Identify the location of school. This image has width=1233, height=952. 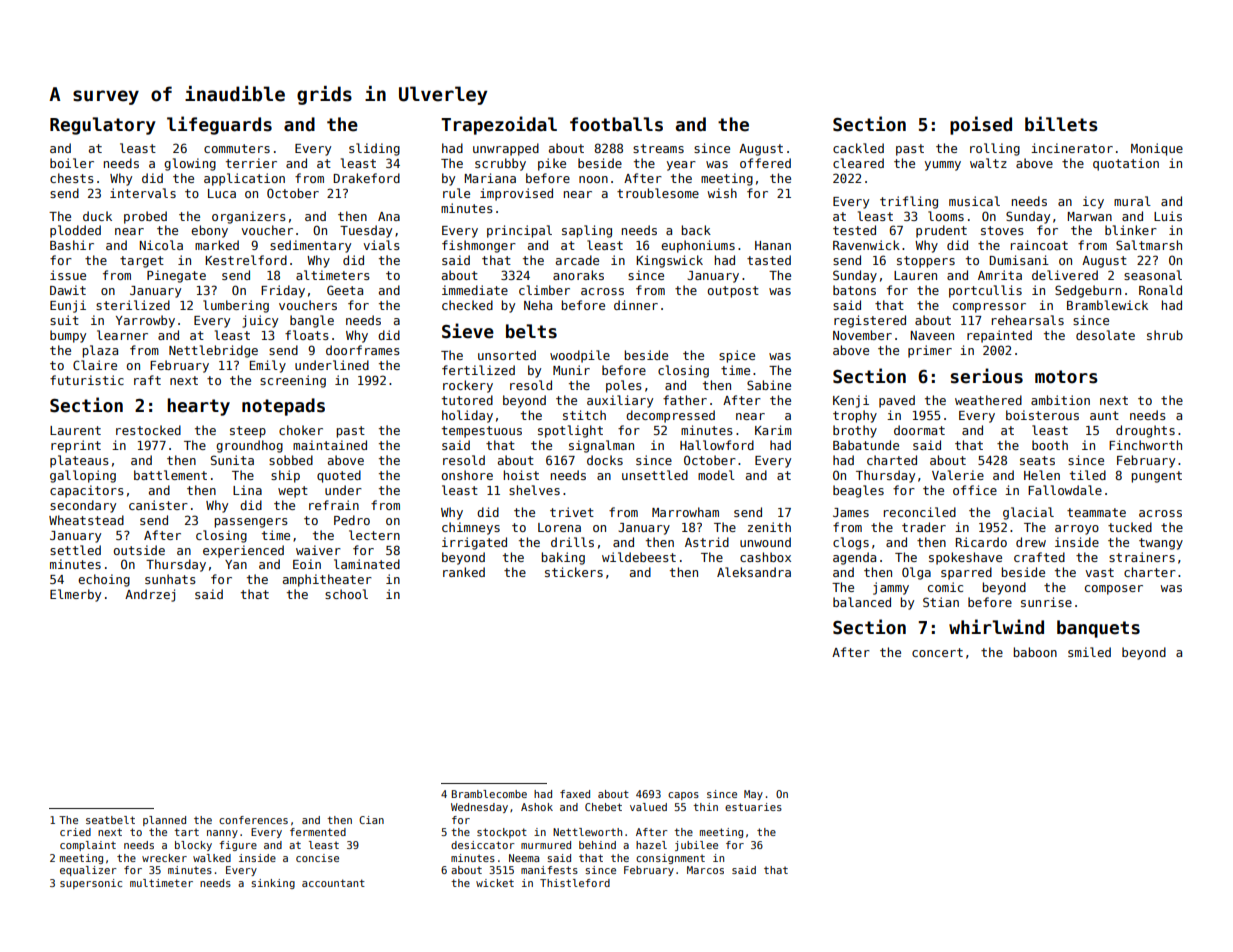
(346, 594).
